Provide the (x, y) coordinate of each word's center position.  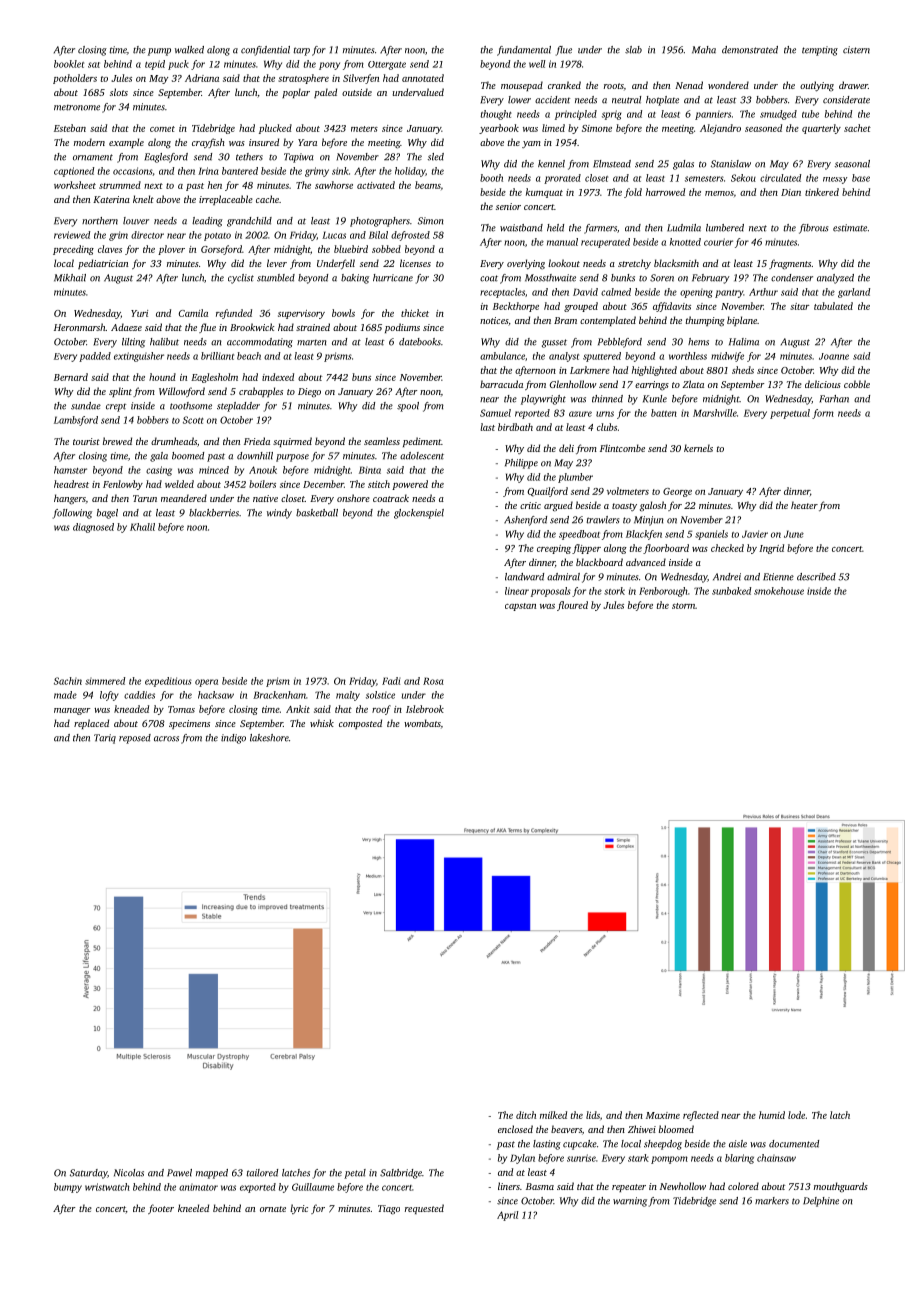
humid (772, 1115)
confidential (265, 51)
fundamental (524, 51)
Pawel (179, 1173)
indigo (233, 739)
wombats (422, 723)
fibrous (813, 229)
